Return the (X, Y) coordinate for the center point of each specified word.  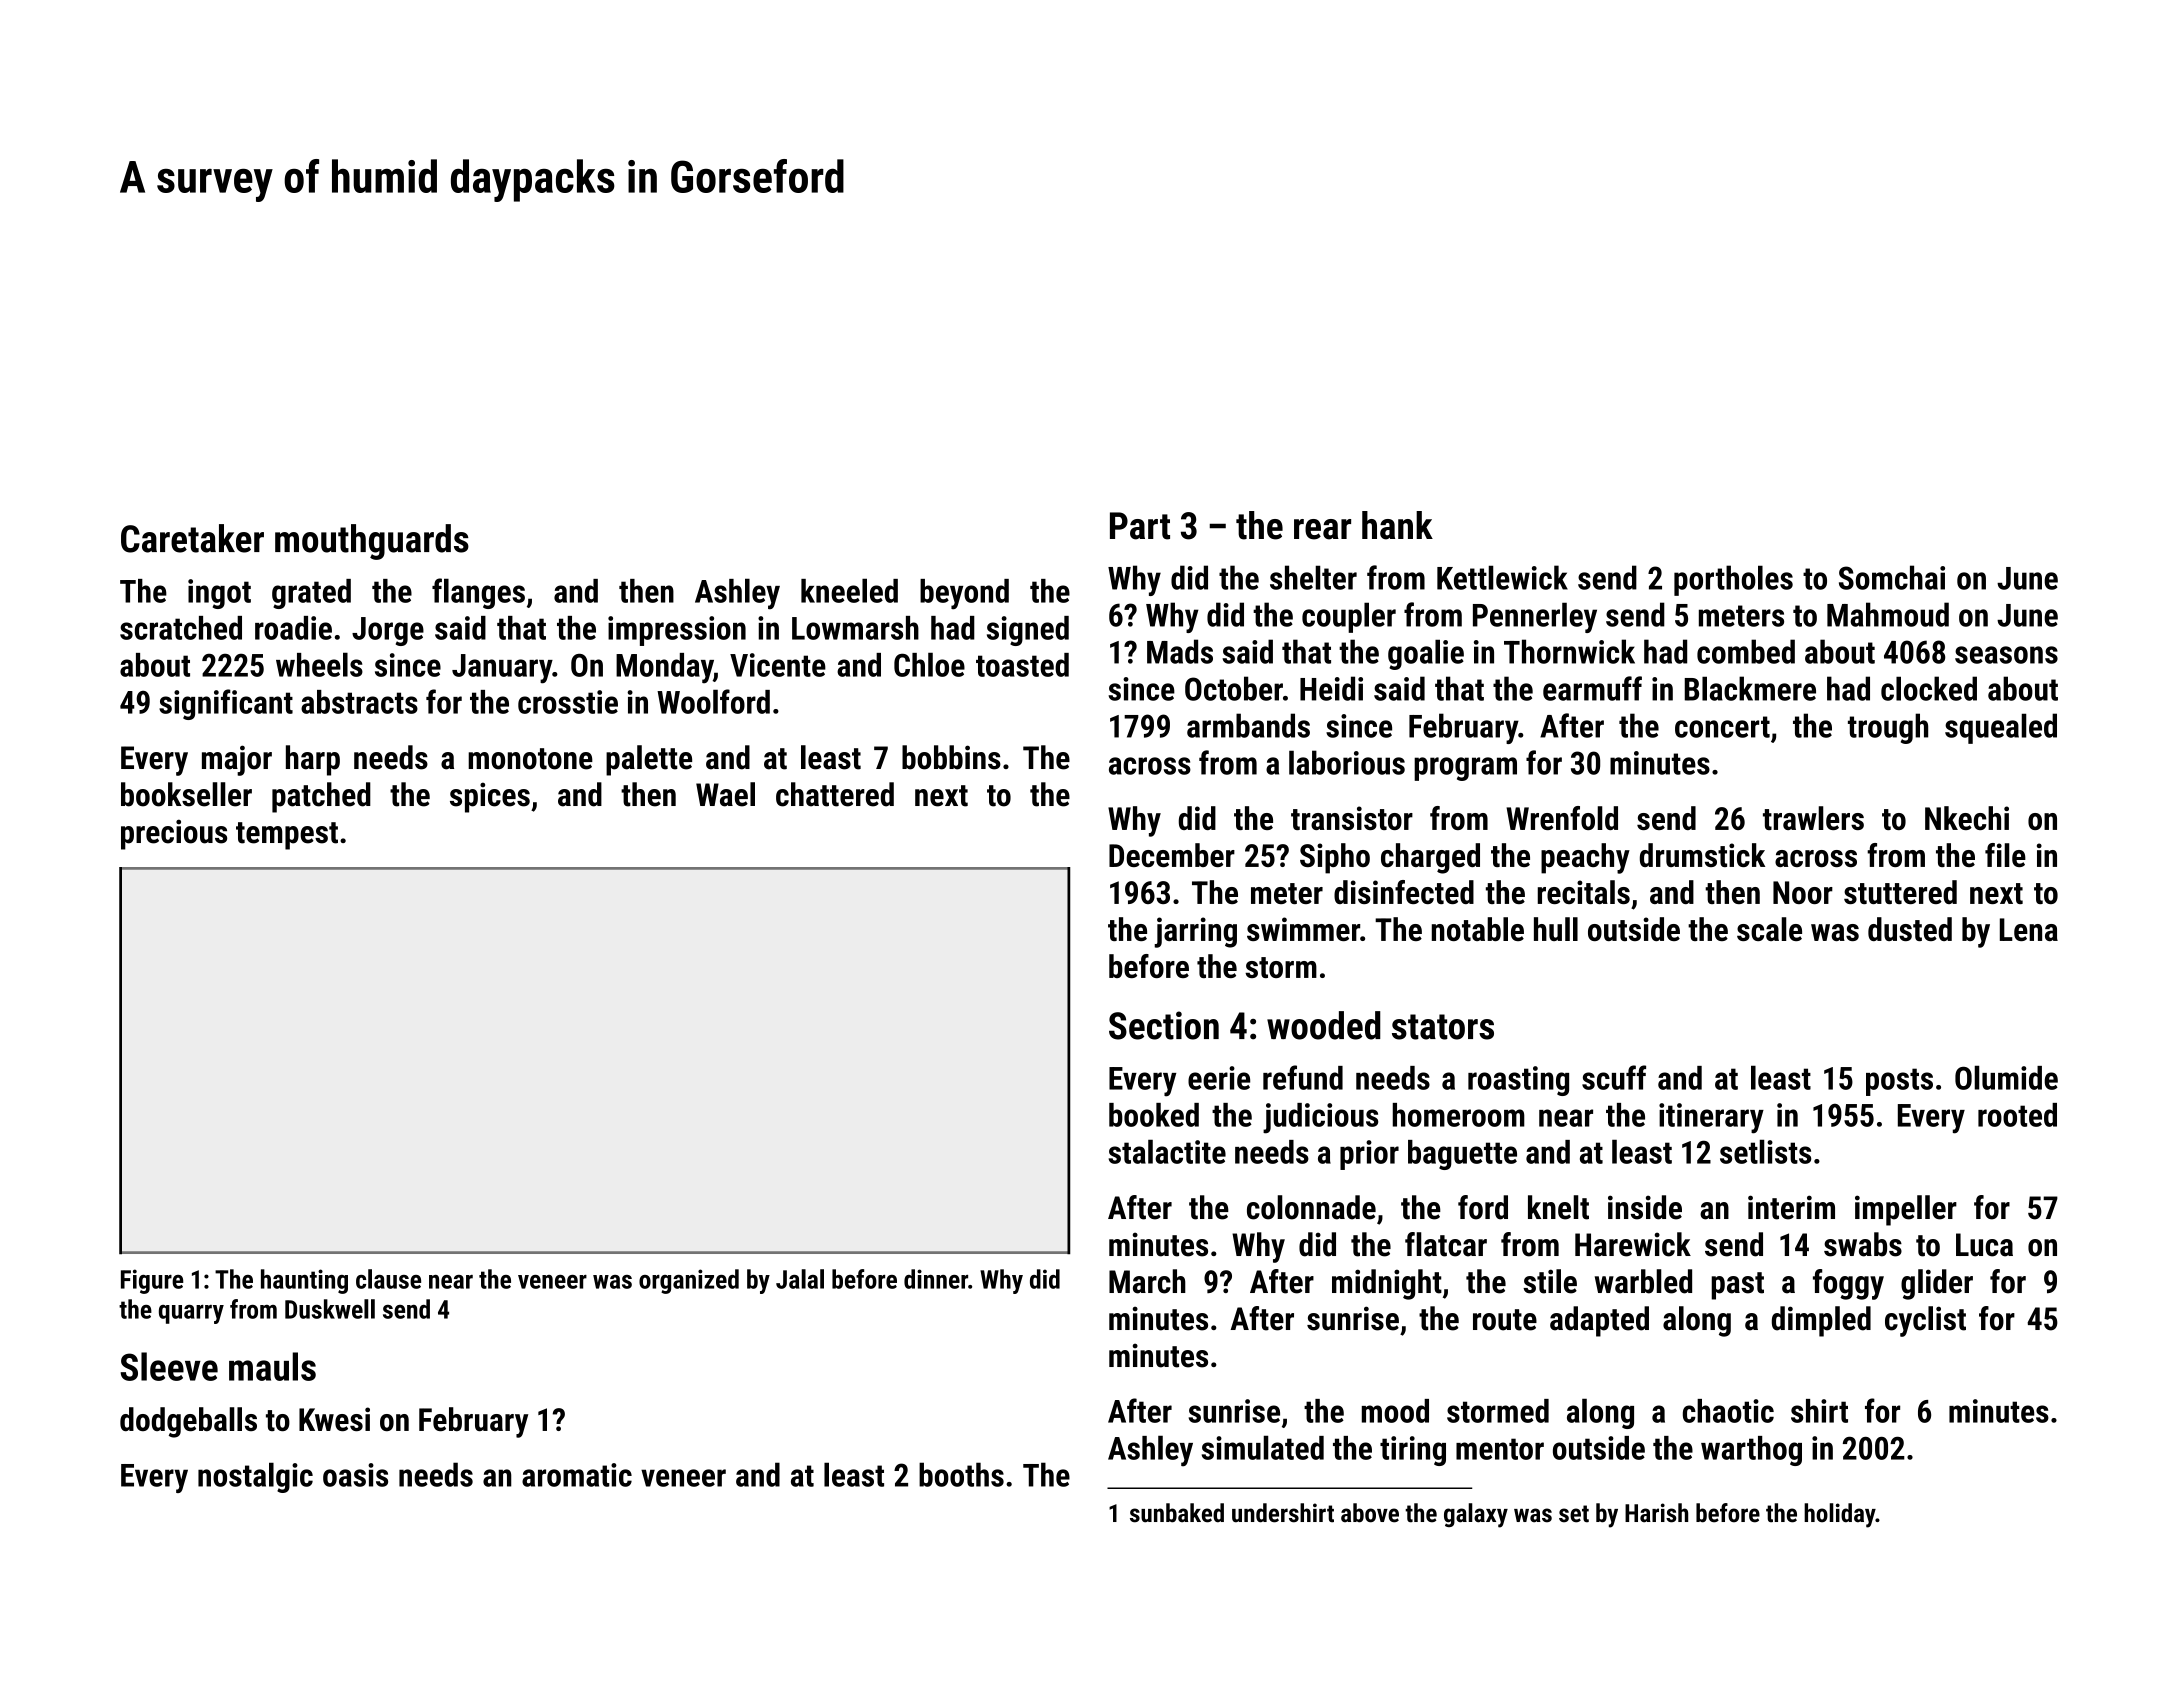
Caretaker (192, 538)
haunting (304, 1281)
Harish (1656, 1513)
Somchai (1892, 577)
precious (174, 834)
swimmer (1303, 929)
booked (1154, 1115)
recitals (1584, 892)
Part (1140, 526)
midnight (1387, 1284)
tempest (287, 836)
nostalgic (255, 1477)
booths (961, 1474)
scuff (1614, 1077)
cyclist (1925, 1321)
